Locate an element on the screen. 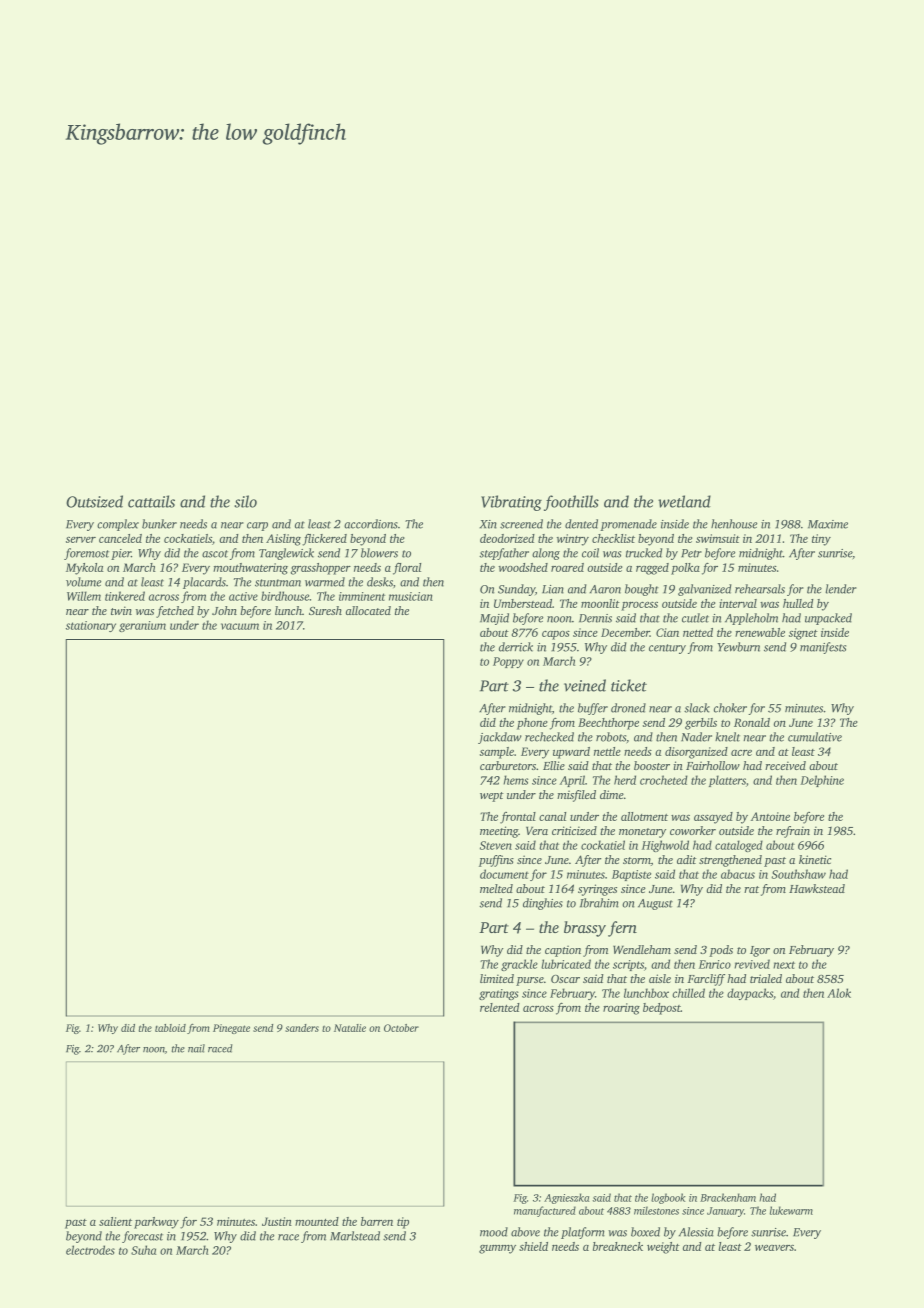 The image size is (924, 1308). slack is located at coordinates (697, 708).
